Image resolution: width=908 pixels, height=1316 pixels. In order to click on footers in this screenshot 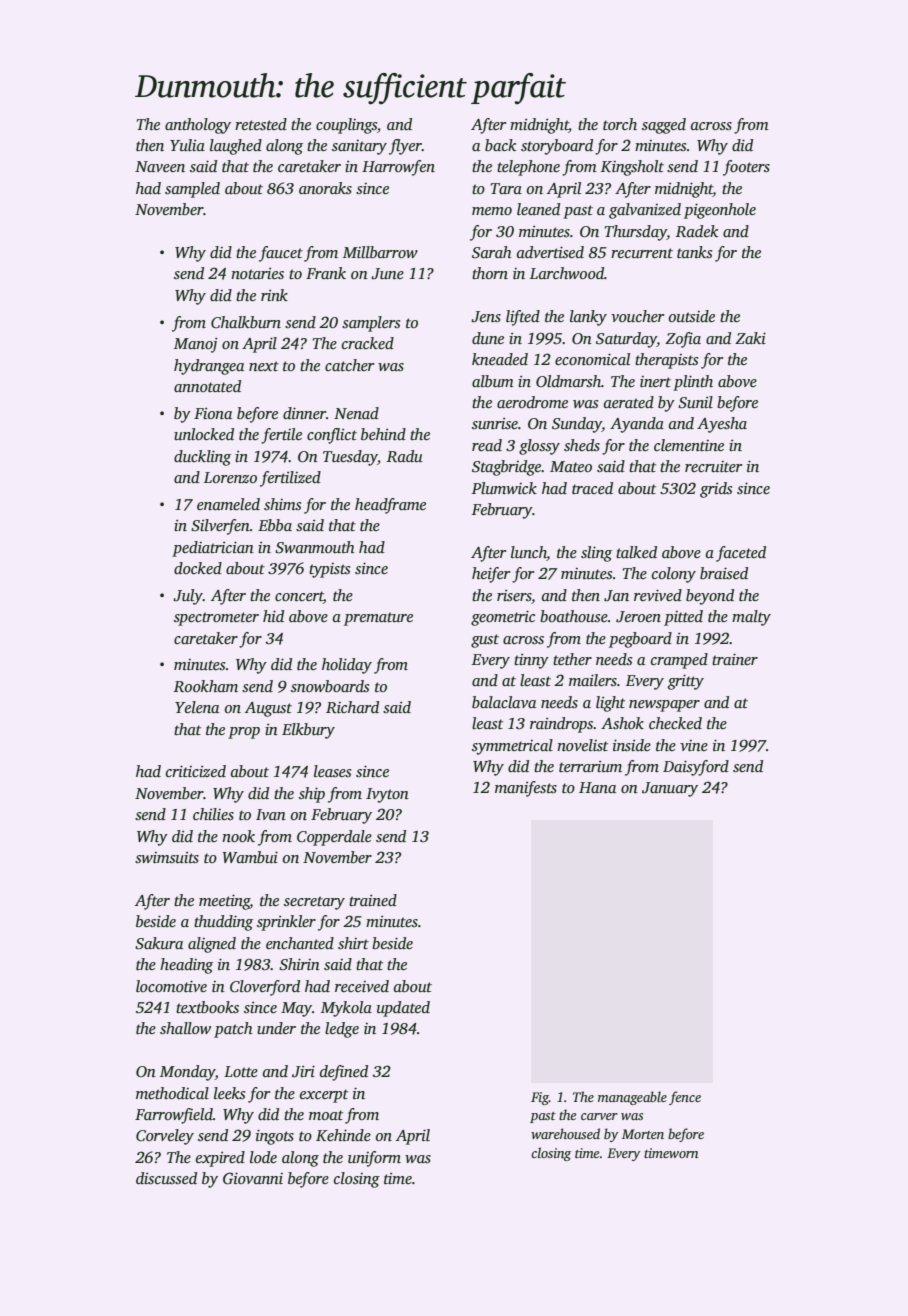, I will do `click(746, 168)`.
